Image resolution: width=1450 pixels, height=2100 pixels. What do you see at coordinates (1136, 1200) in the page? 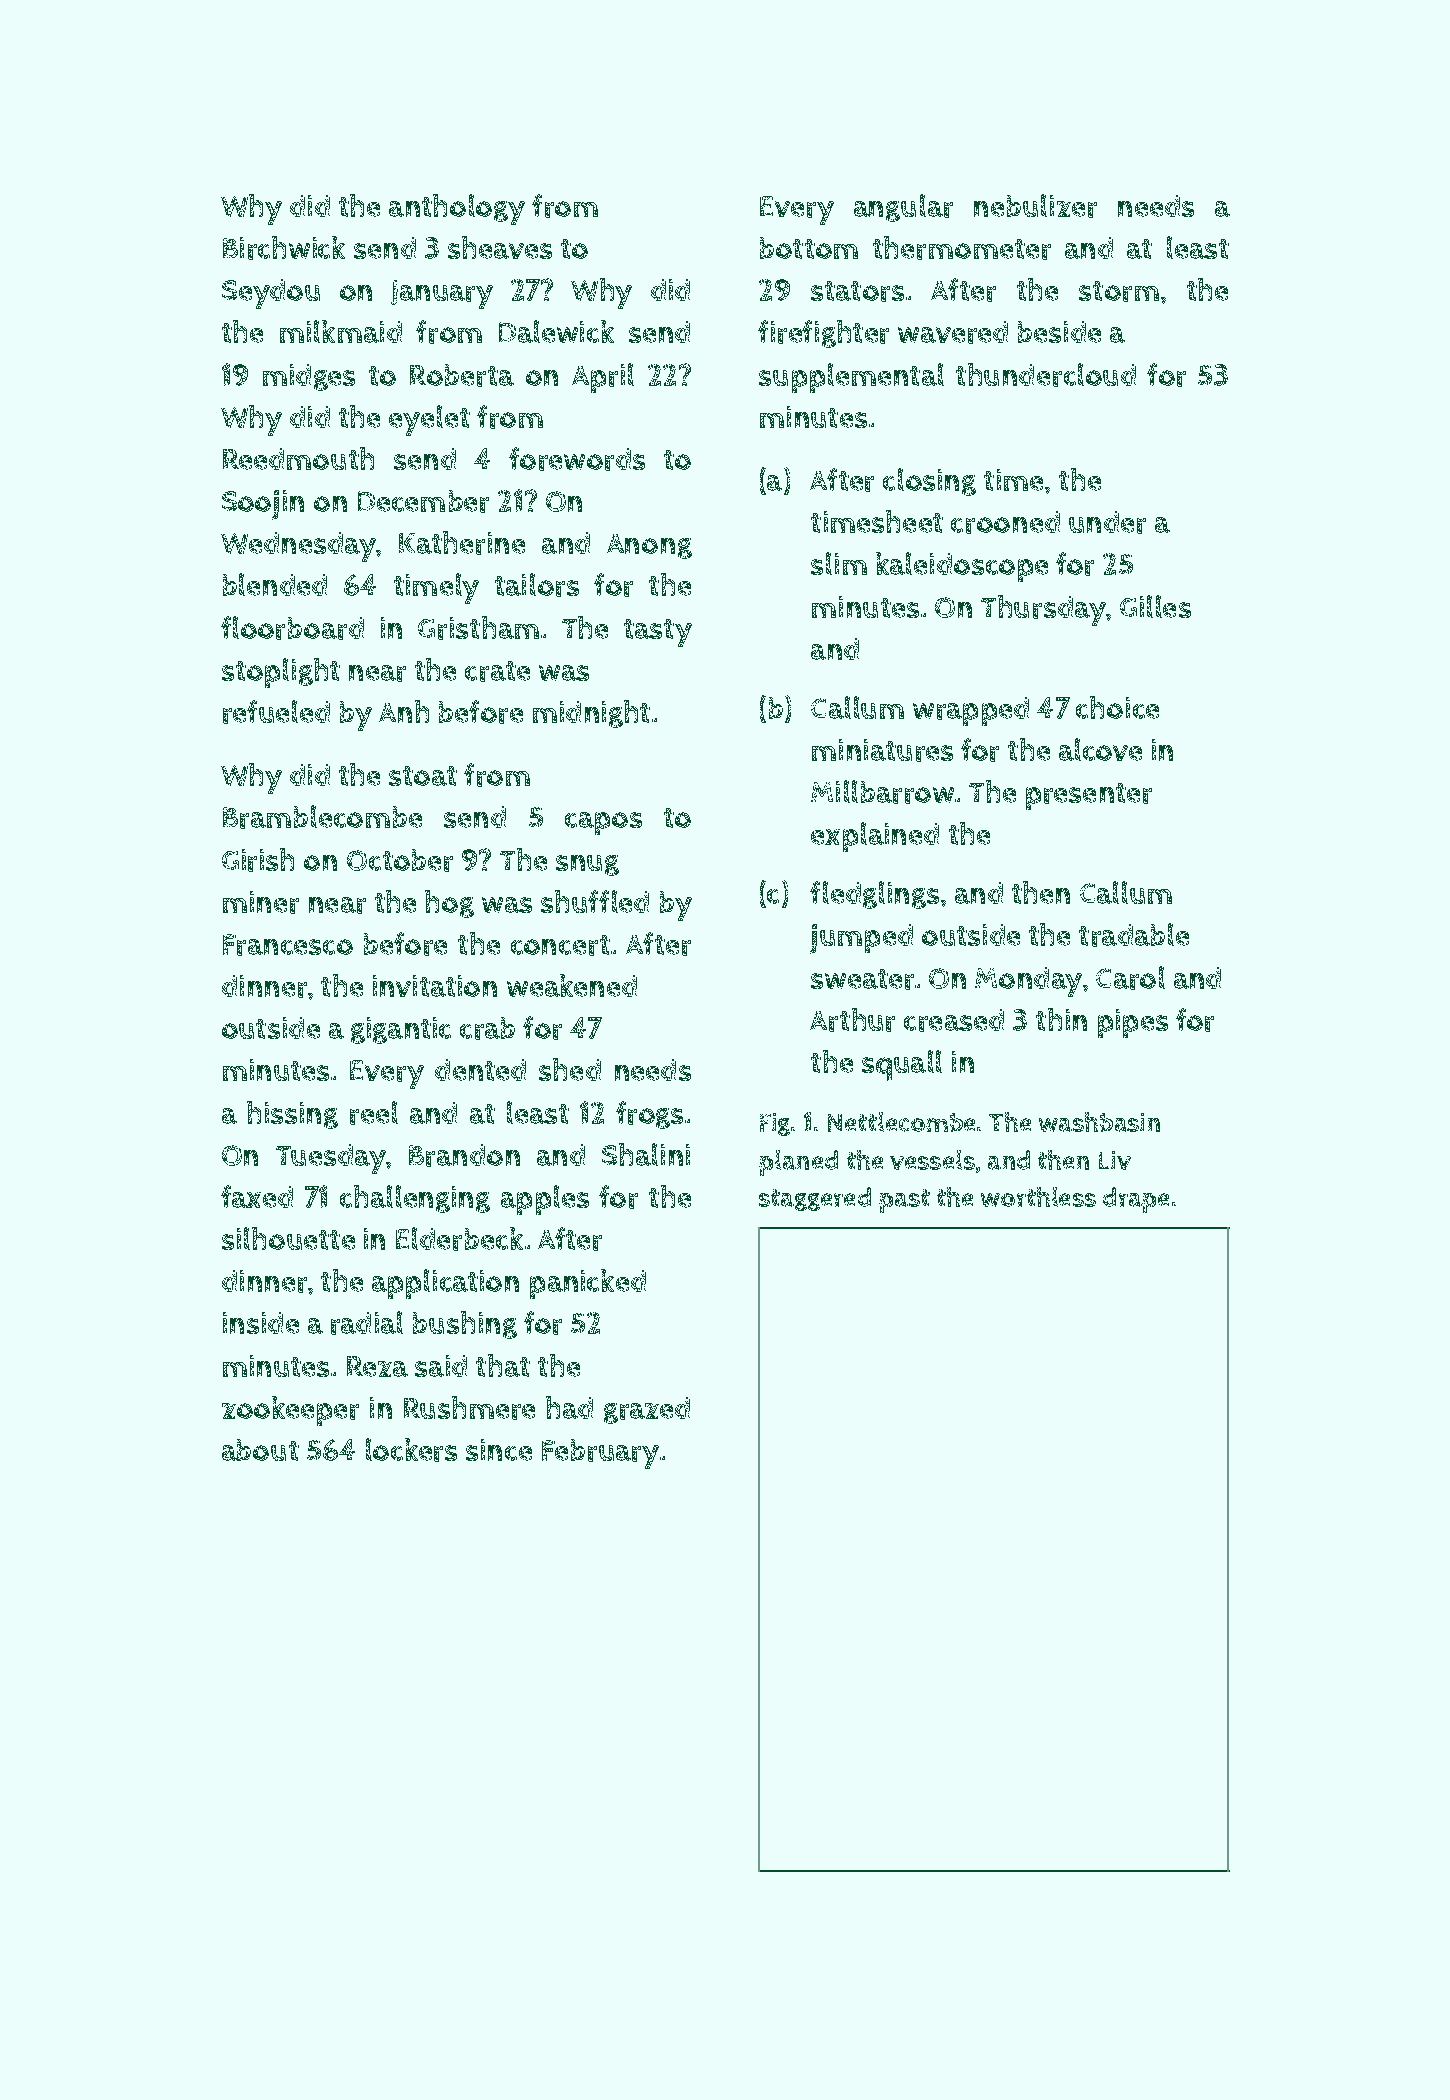
I see `drape` at bounding box center [1136, 1200].
